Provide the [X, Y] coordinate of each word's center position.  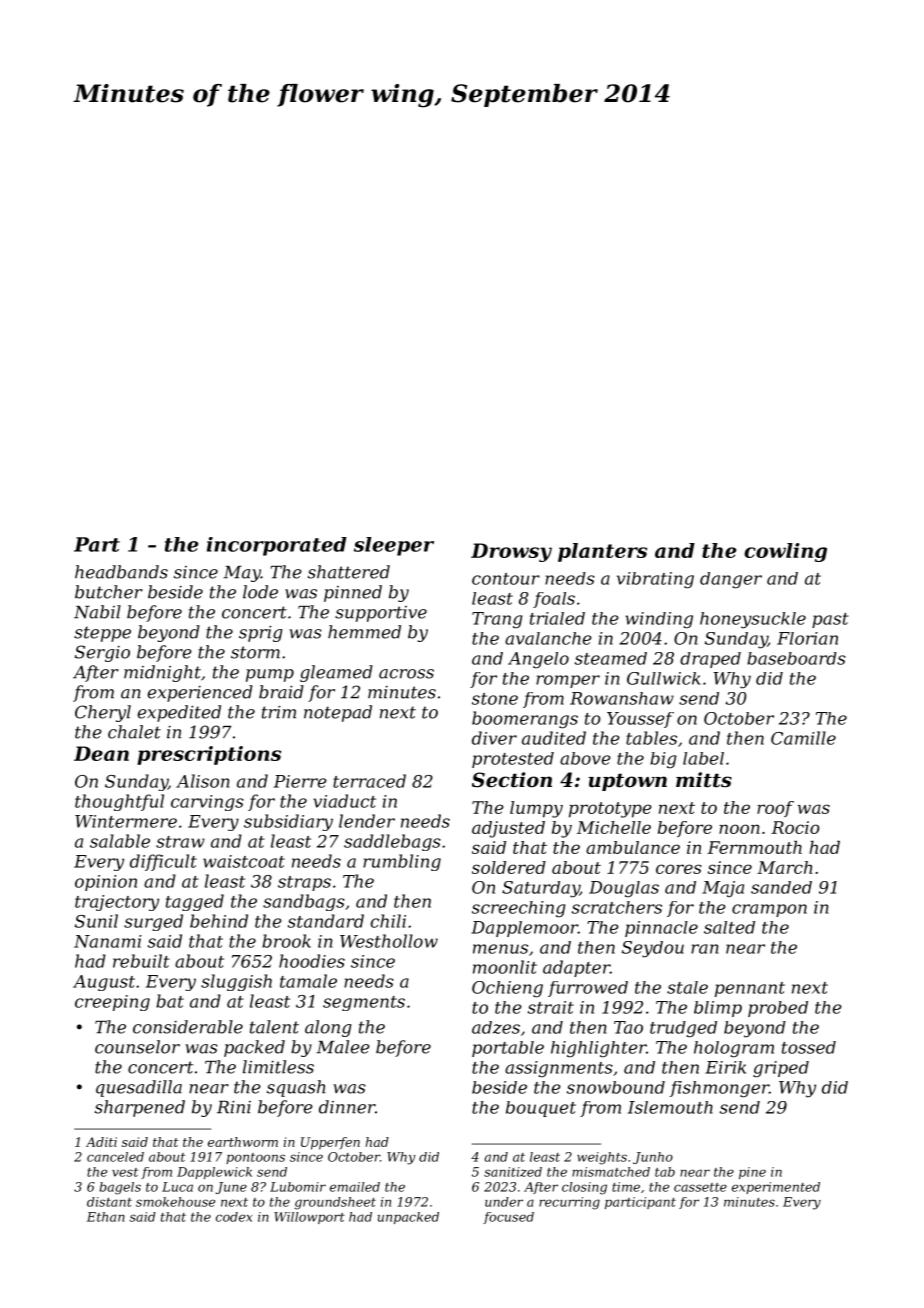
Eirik [725, 1067]
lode [260, 592]
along [328, 1028]
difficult [163, 862]
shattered [349, 572]
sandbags [304, 902]
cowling [785, 552]
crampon [769, 910]
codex [234, 1217]
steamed [611, 658]
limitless [278, 1067]
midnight [162, 673]
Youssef [640, 720]
